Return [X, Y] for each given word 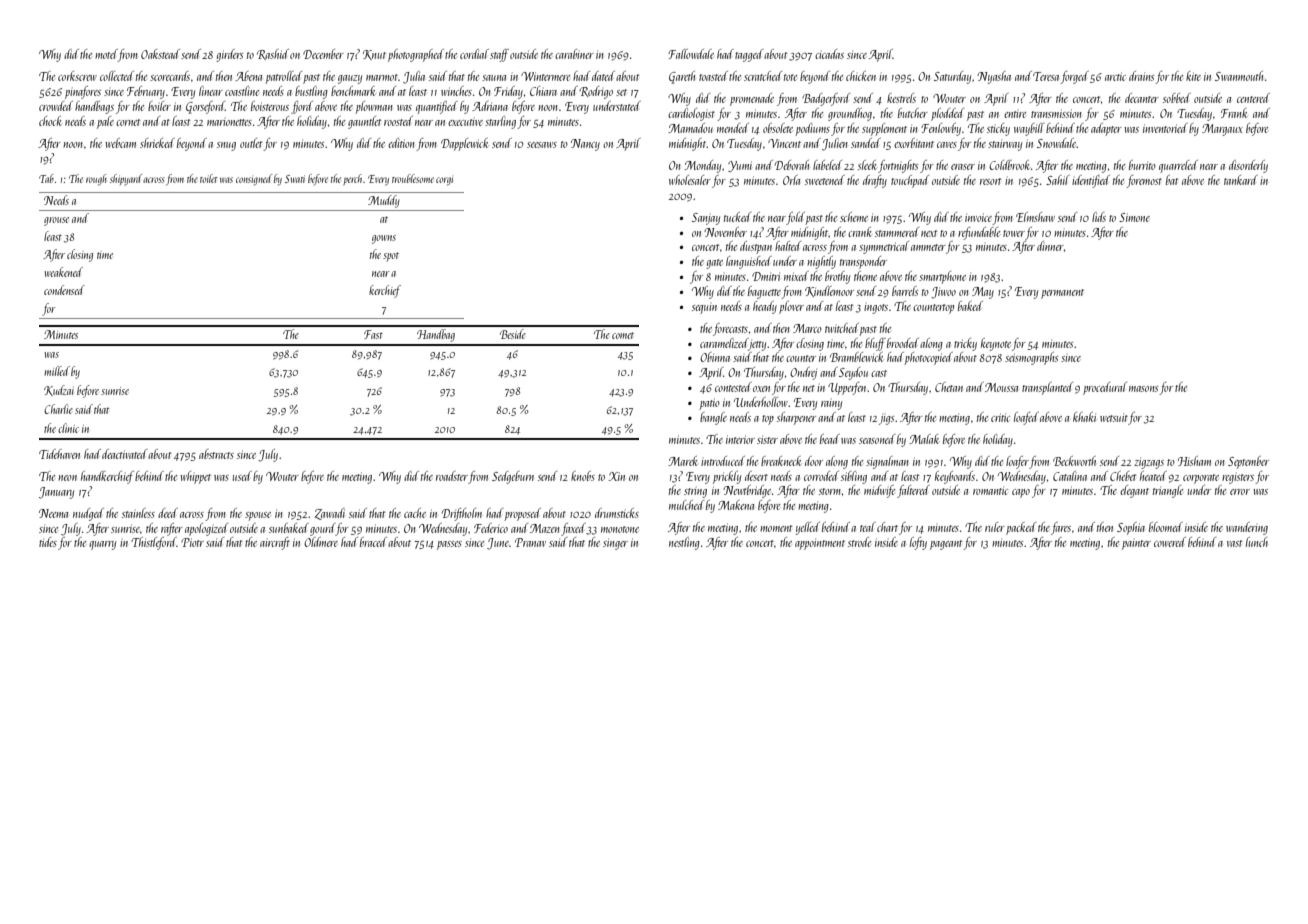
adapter [1106, 129]
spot [391, 257]
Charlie [58, 409]
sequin [704, 308]
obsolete [778, 128]
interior [740, 439]
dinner [1050, 246]
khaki [1084, 417]
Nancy [585, 145]
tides [48, 542]
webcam [120, 143]
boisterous [270, 106]
